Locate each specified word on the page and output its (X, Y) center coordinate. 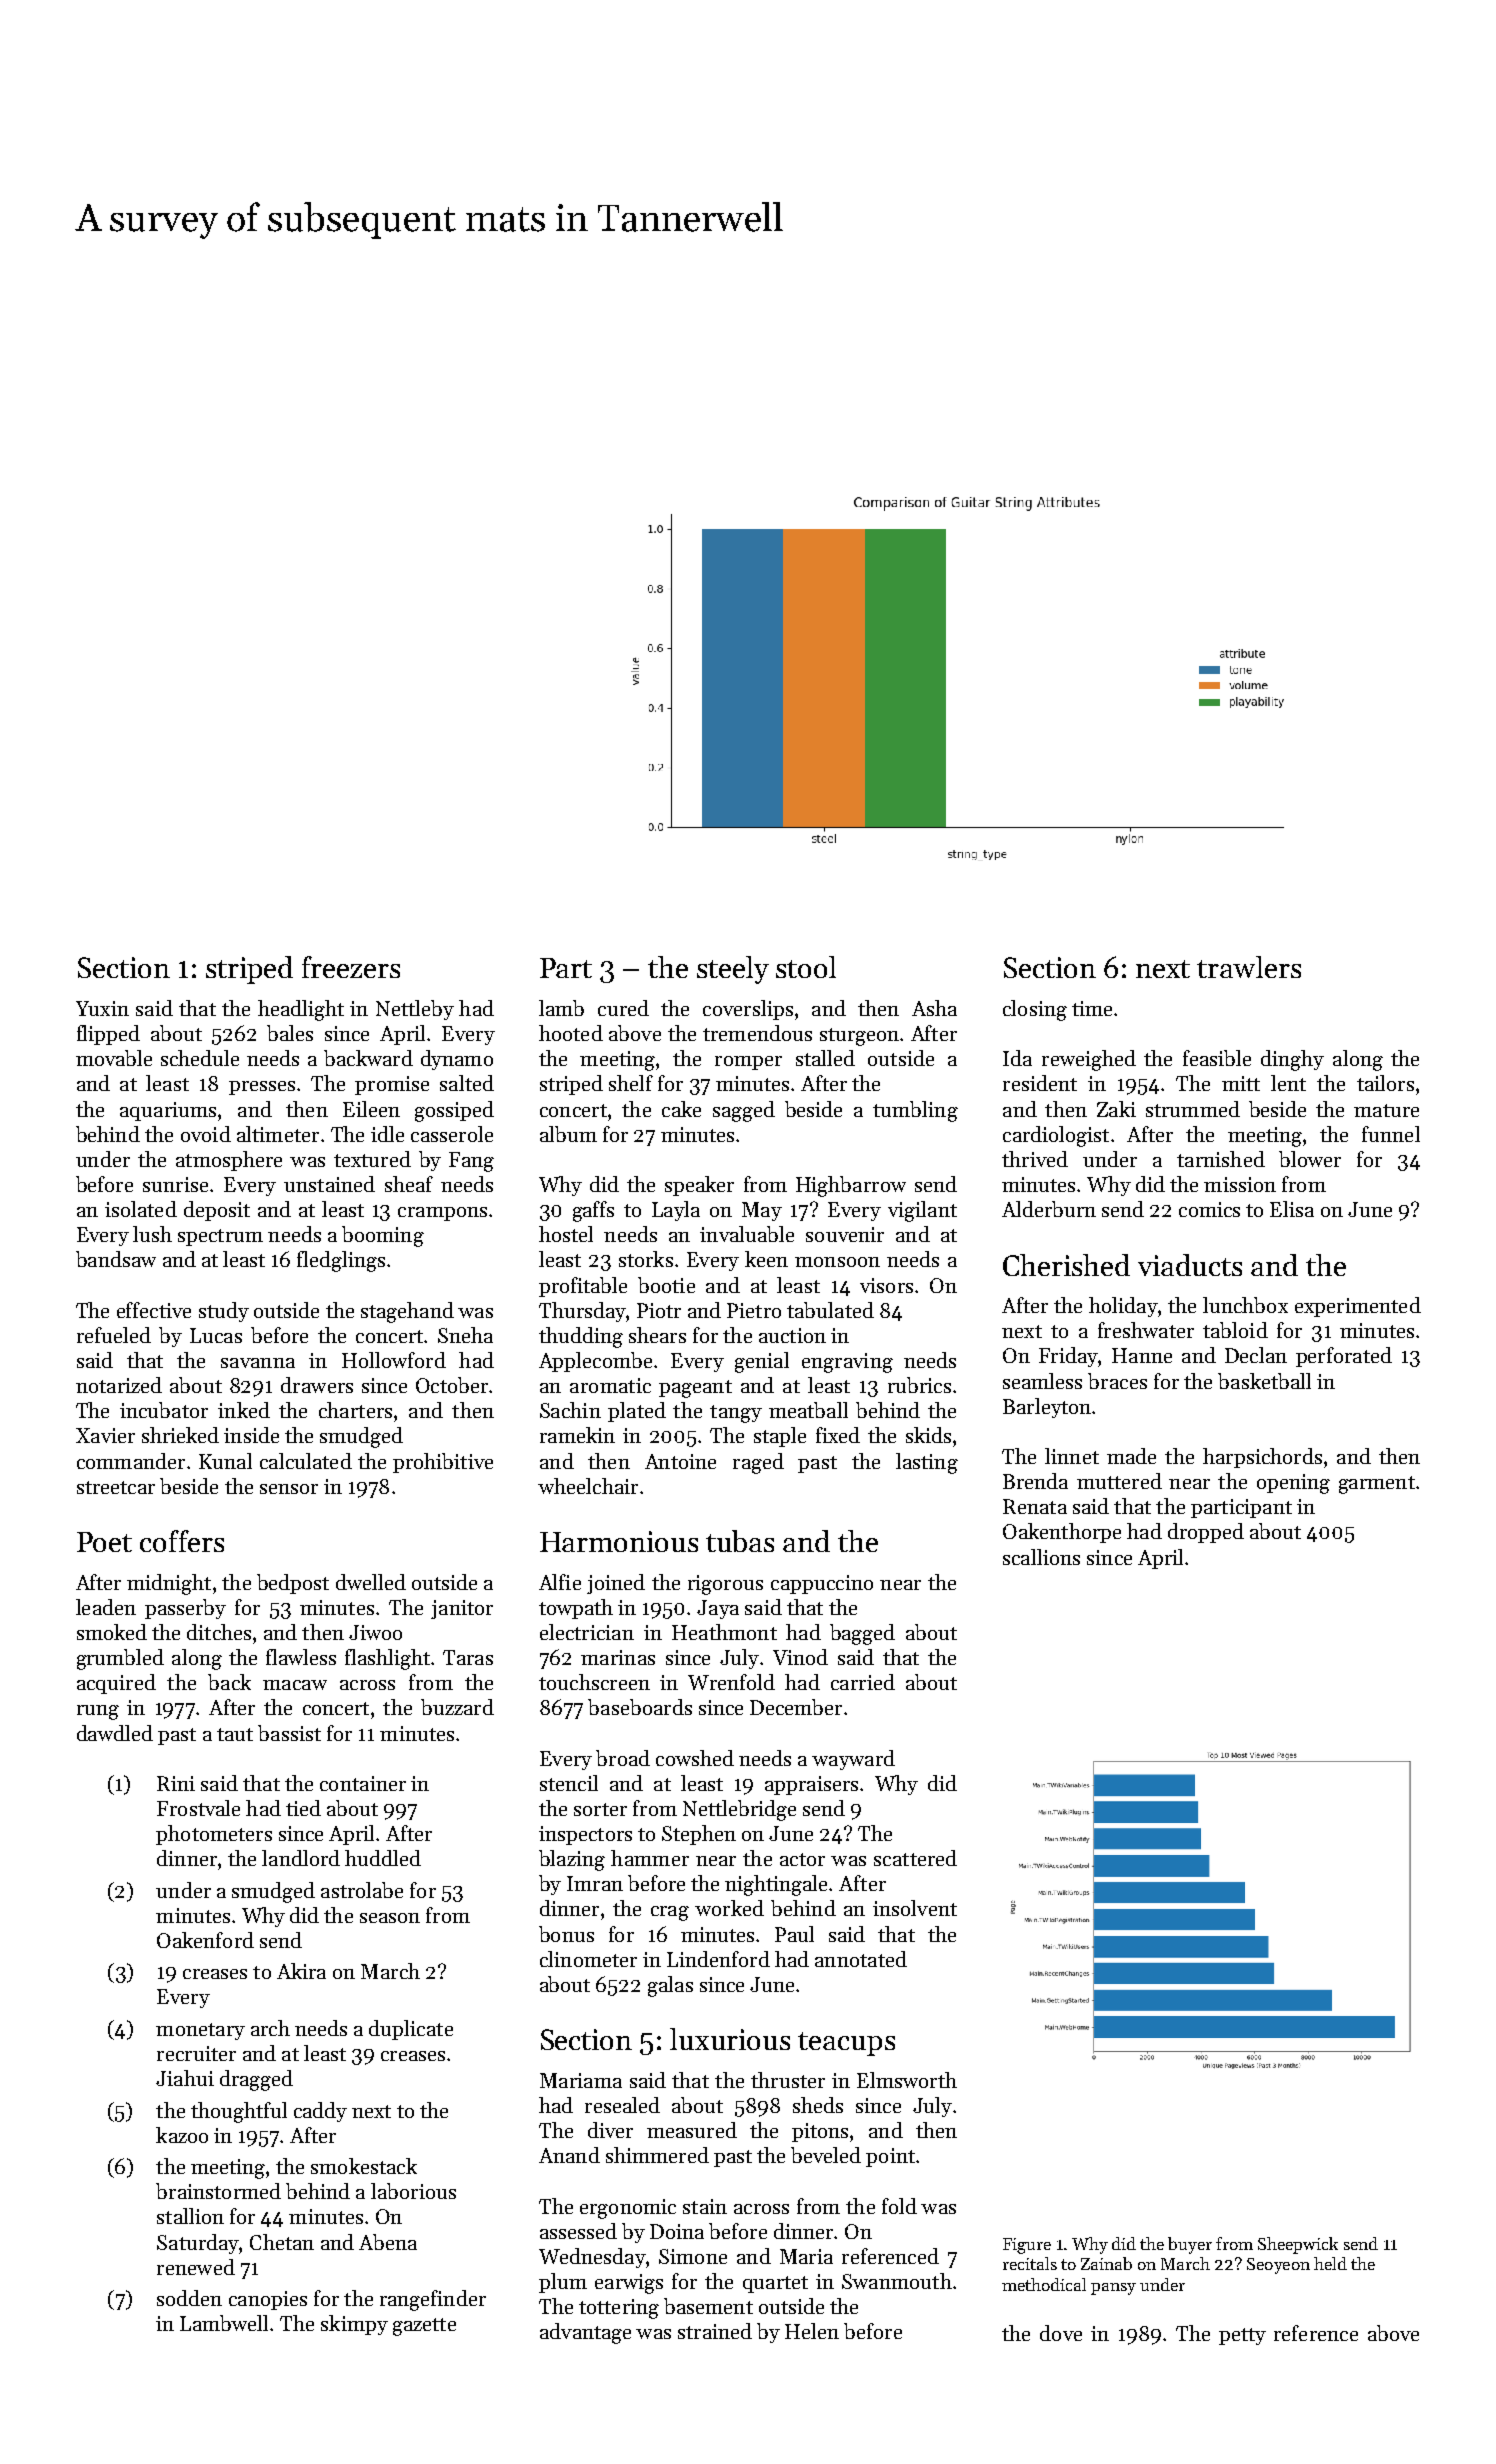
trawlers (1249, 967)
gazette (424, 2327)
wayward (853, 1760)
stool (806, 967)
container (363, 1783)
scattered (915, 1858)
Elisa (1292, 1209)
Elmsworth (907, 2080)
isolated (141, 1209)
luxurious (730, 2039)
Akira (301, 1971)
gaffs (593, 1211)
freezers (351, 967)
